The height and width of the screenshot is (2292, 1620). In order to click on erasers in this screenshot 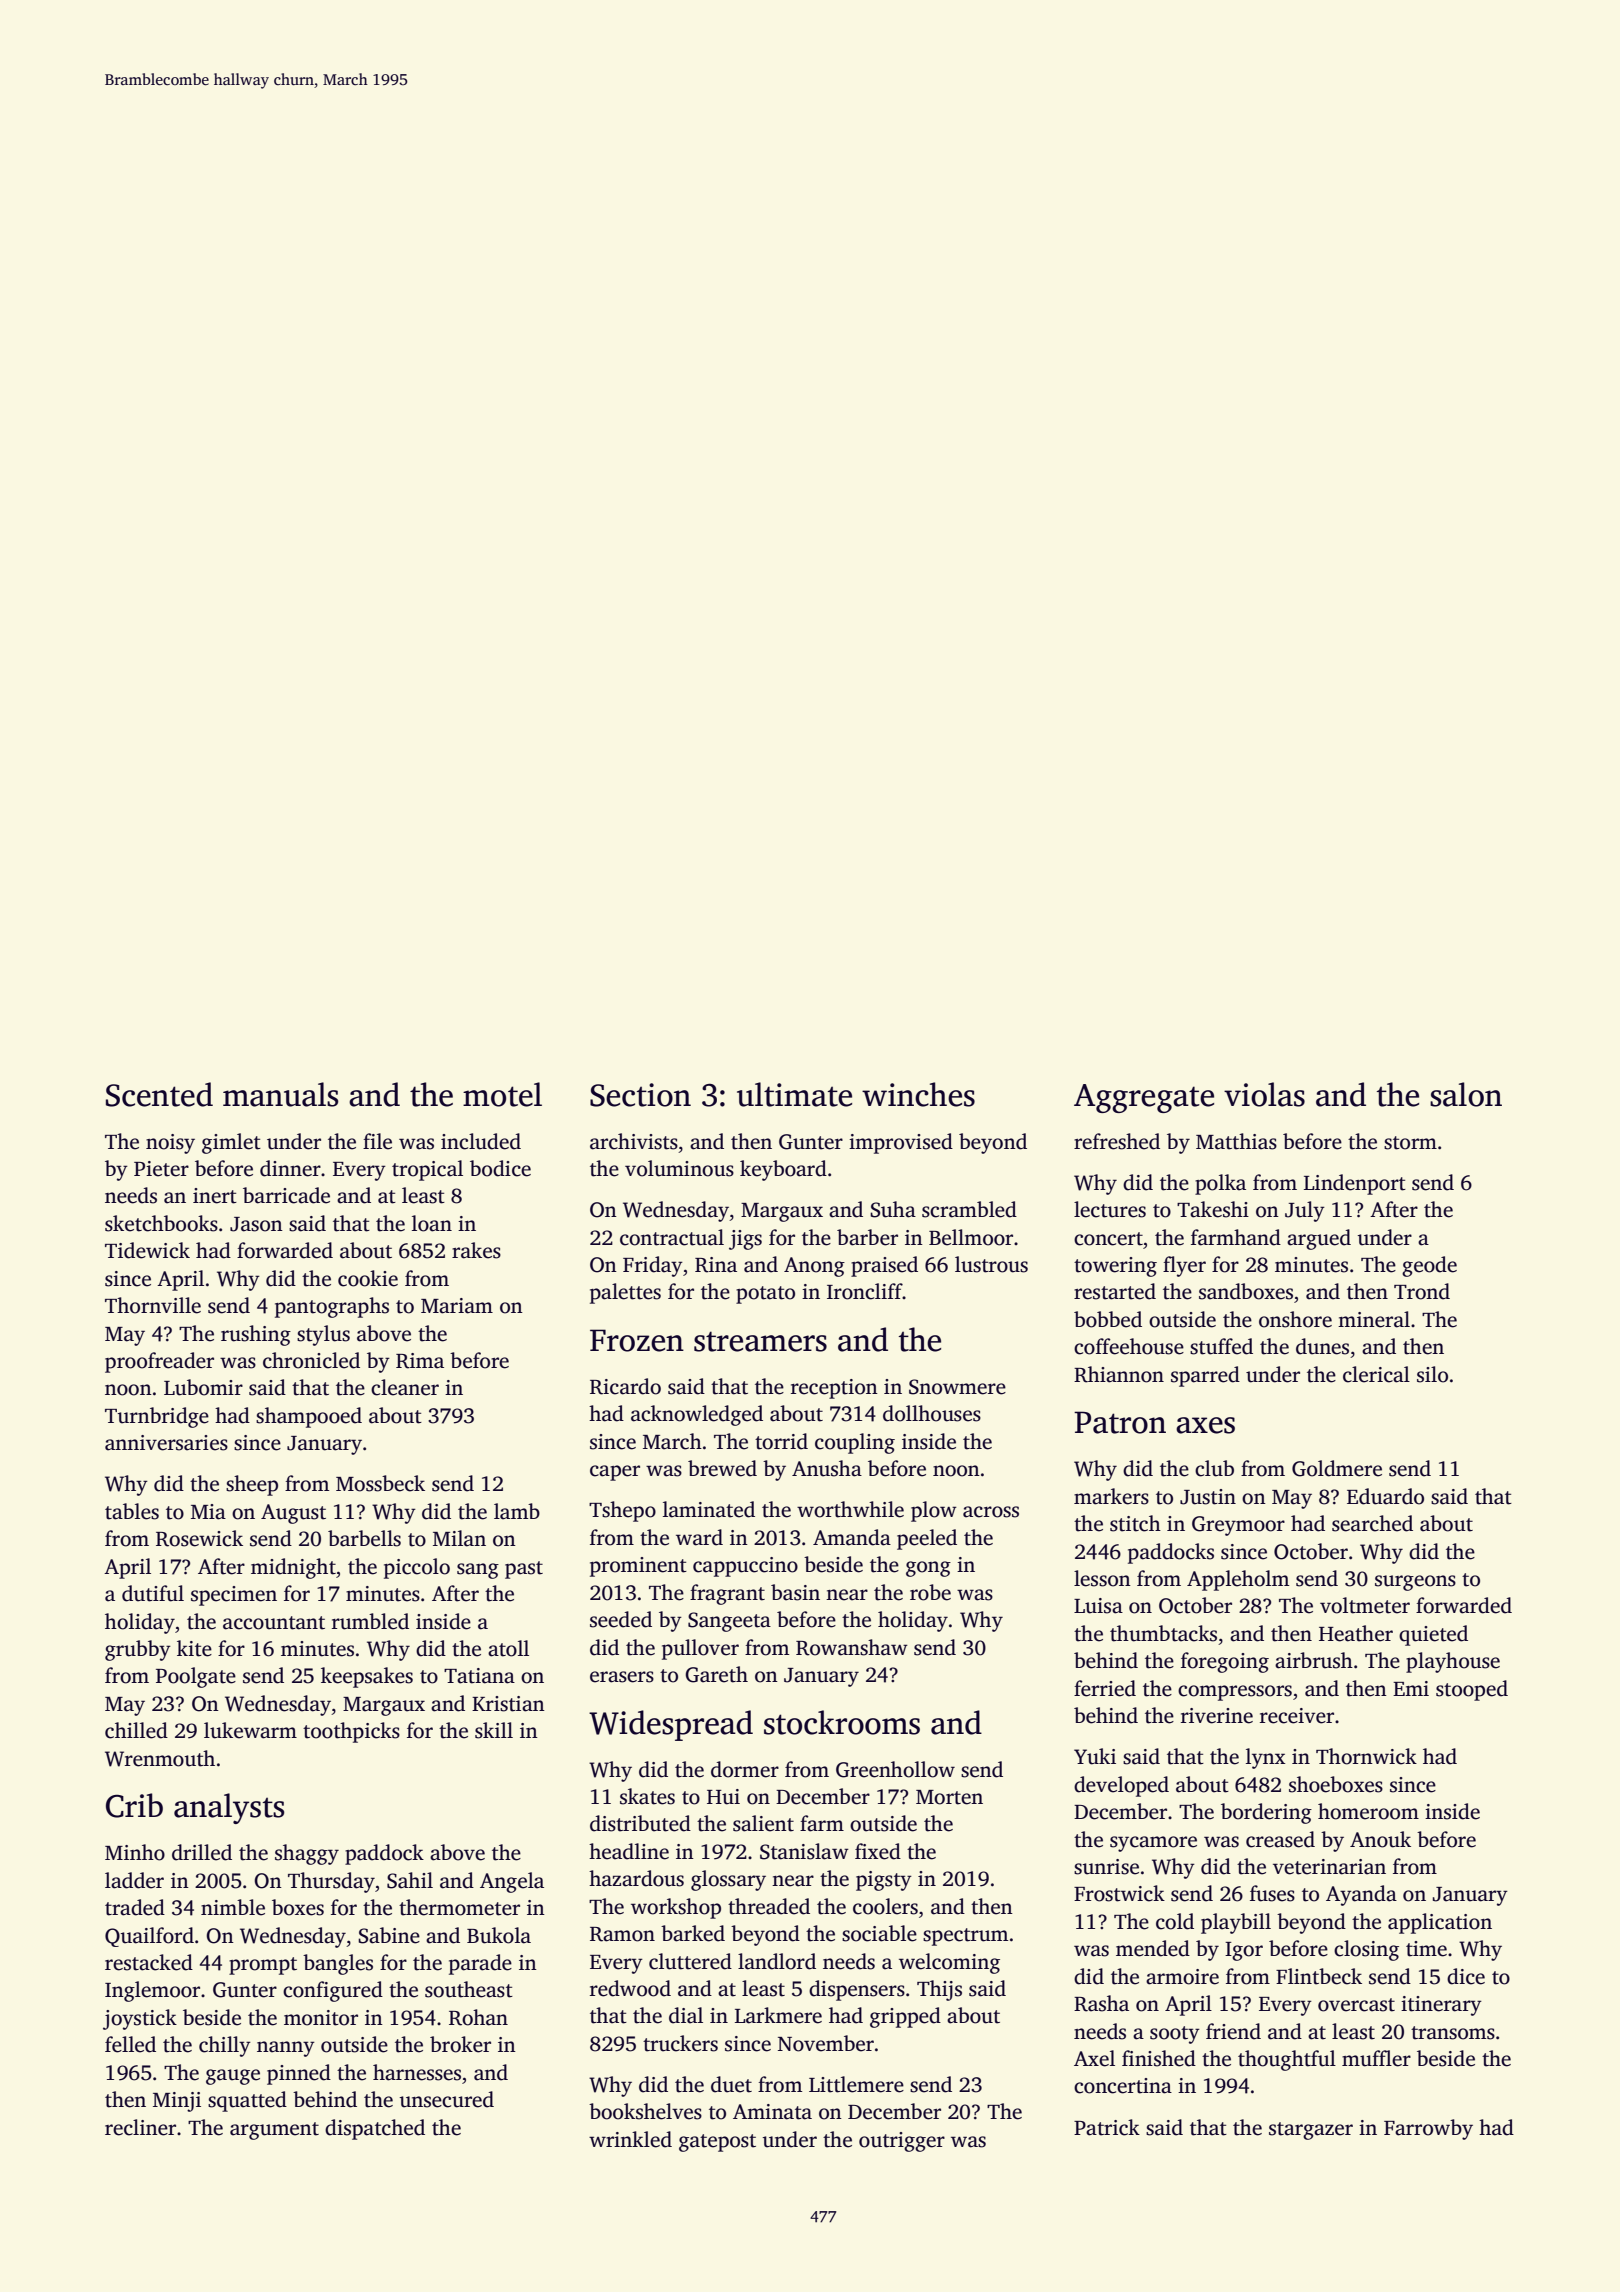, I will do `click(622, 1677)`.
